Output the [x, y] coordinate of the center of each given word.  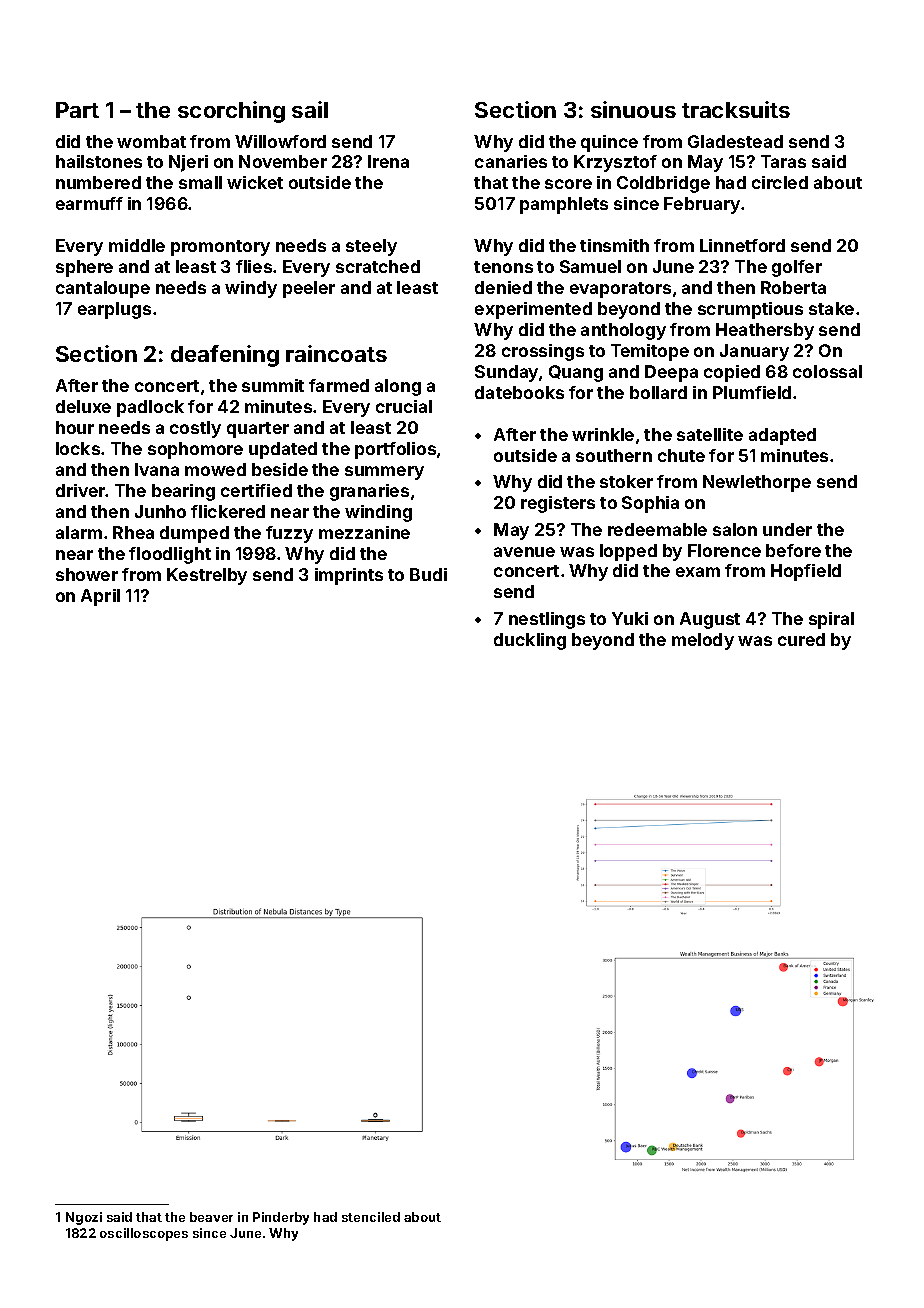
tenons [503, 267]
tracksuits [736, 109]
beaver [211, 1217]
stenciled [371, 1217]
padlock [150, 408]
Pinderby [281, 1218]
